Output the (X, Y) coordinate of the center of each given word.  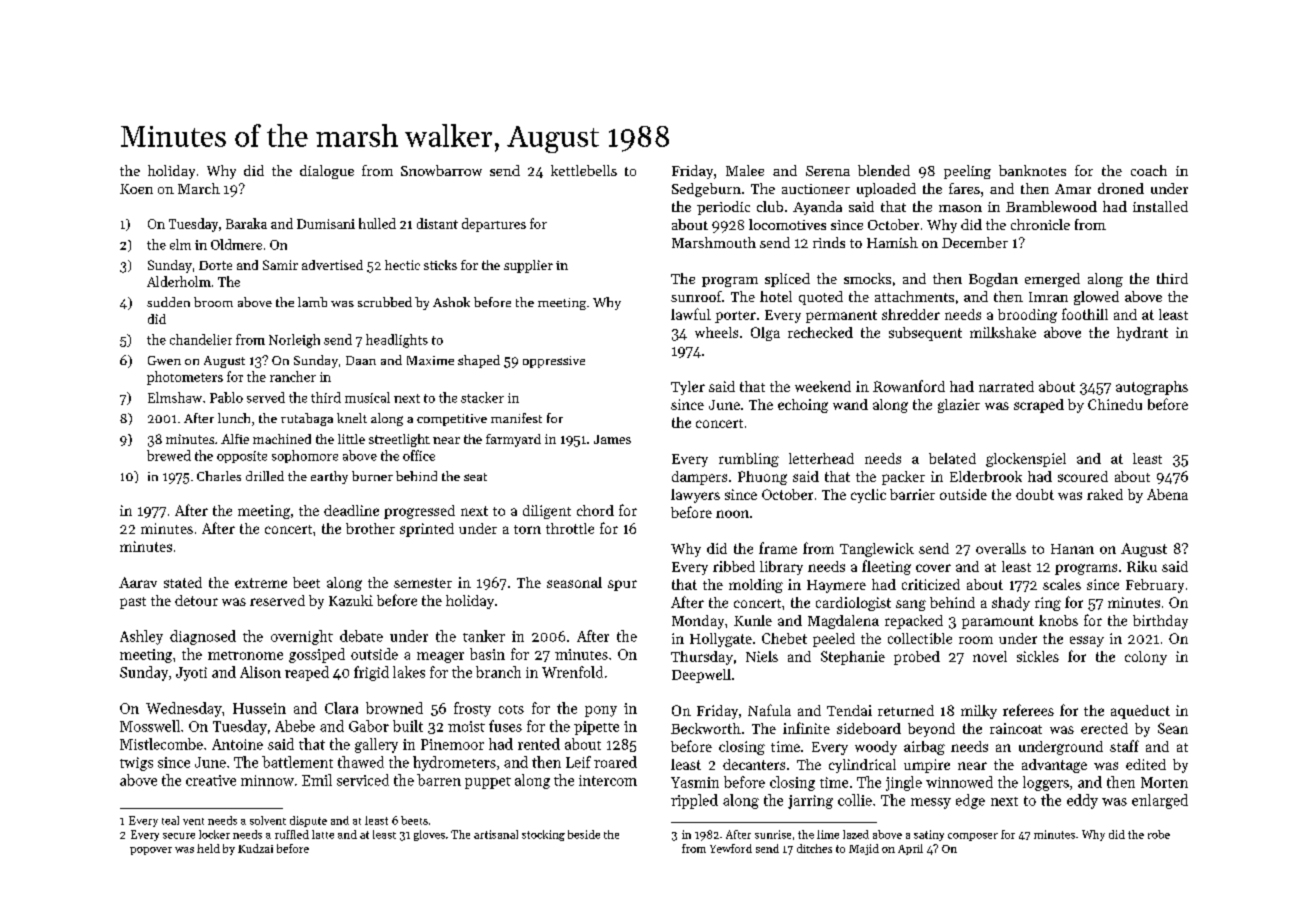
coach (1149, 170)
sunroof (696, 296)
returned (906, 710)
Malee (745, 170)
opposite (242, 457)
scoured (1083, 476)
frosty (472, 709)
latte (323, 834)
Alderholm (179, 281)
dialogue (327, 172)
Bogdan (993, 280)
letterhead (821, 458)
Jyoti (191, 674)
